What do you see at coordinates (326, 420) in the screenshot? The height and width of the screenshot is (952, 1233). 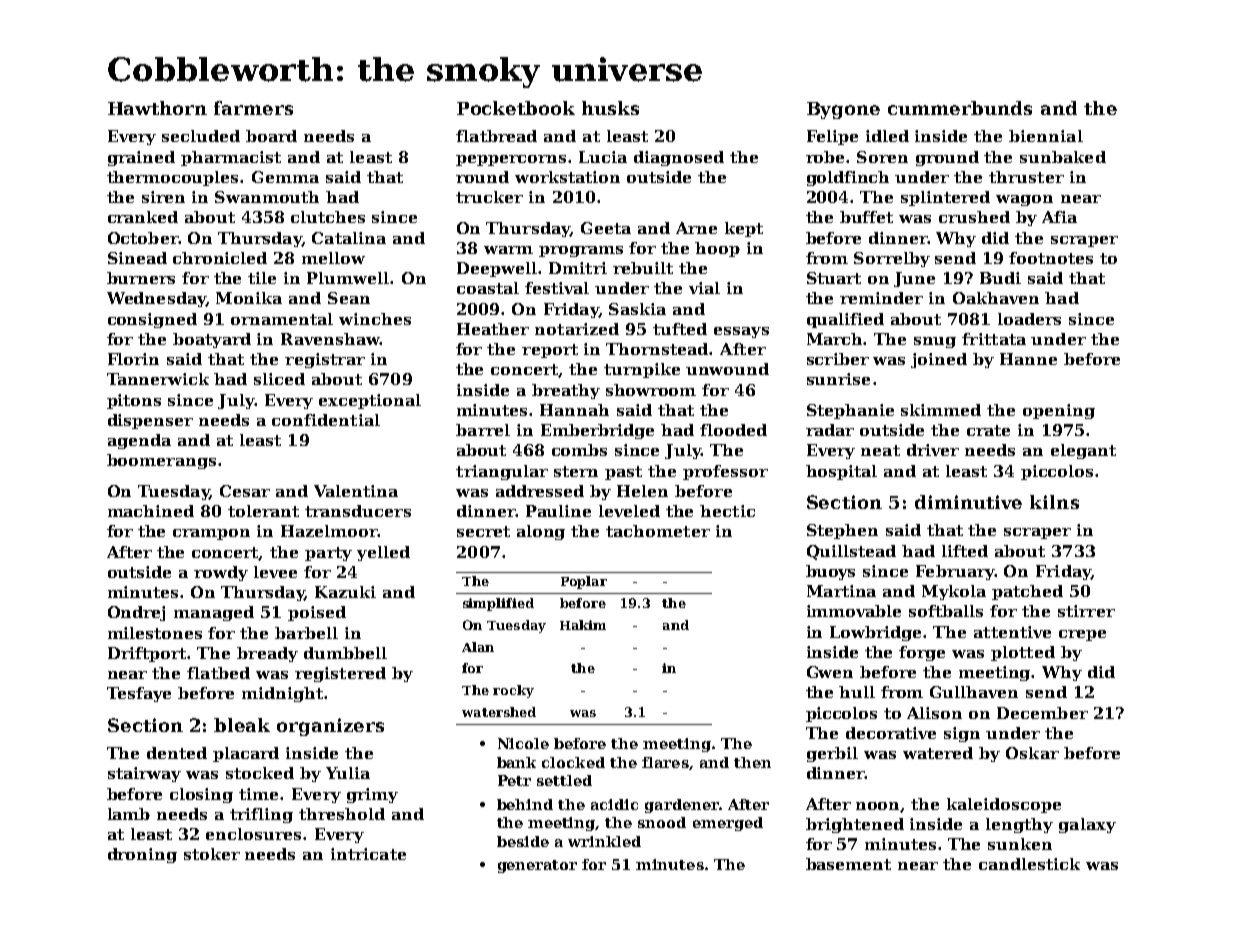 I see `confidential` at bounding box center [326, 420].
